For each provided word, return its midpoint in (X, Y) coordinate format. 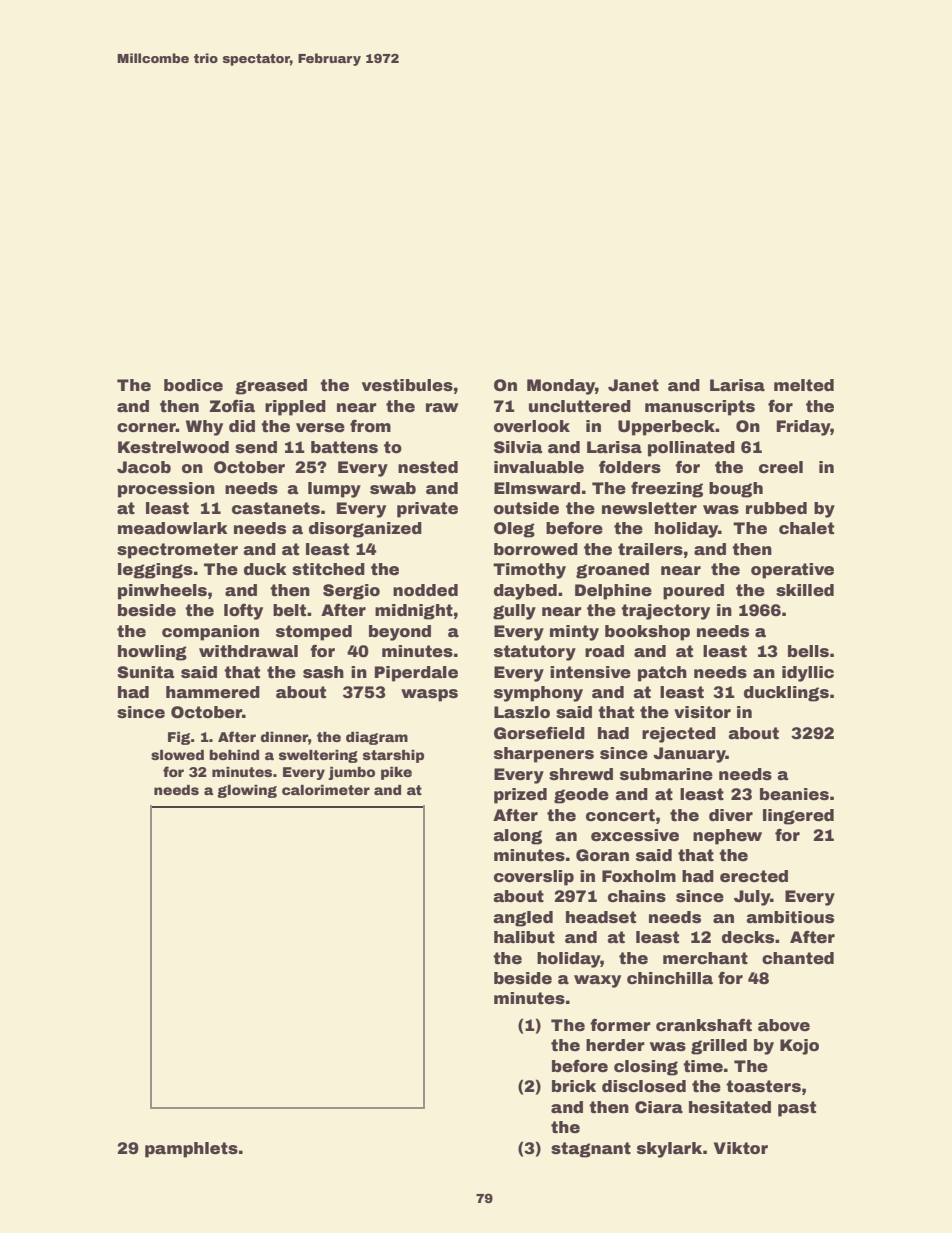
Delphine (613, 592)
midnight (414, 612)
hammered (213, 692)
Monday (561, 387)
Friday (804, 428)
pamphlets (191, 1150)
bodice (193, 385)
